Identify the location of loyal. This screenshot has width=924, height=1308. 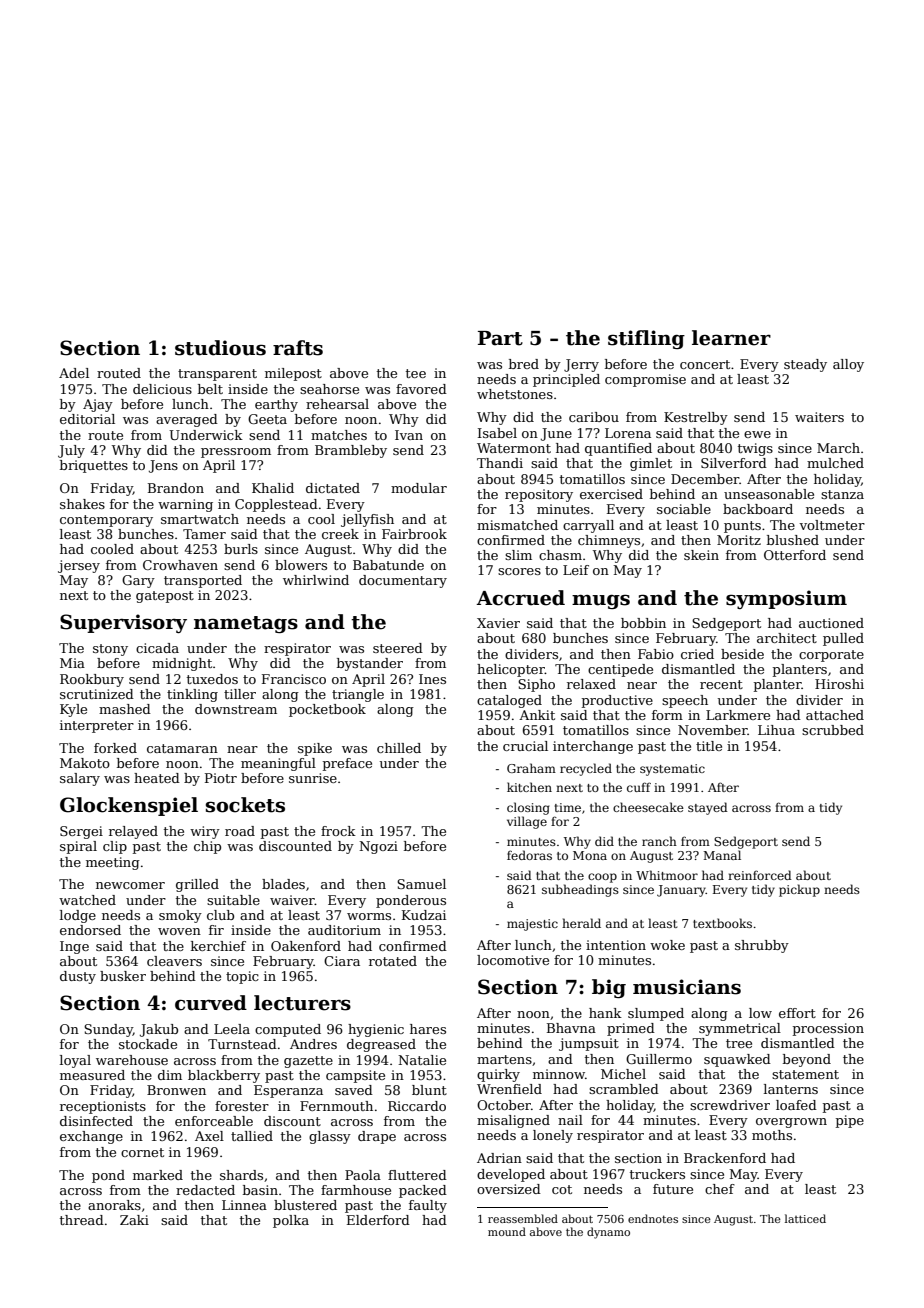
(75, 1061).
